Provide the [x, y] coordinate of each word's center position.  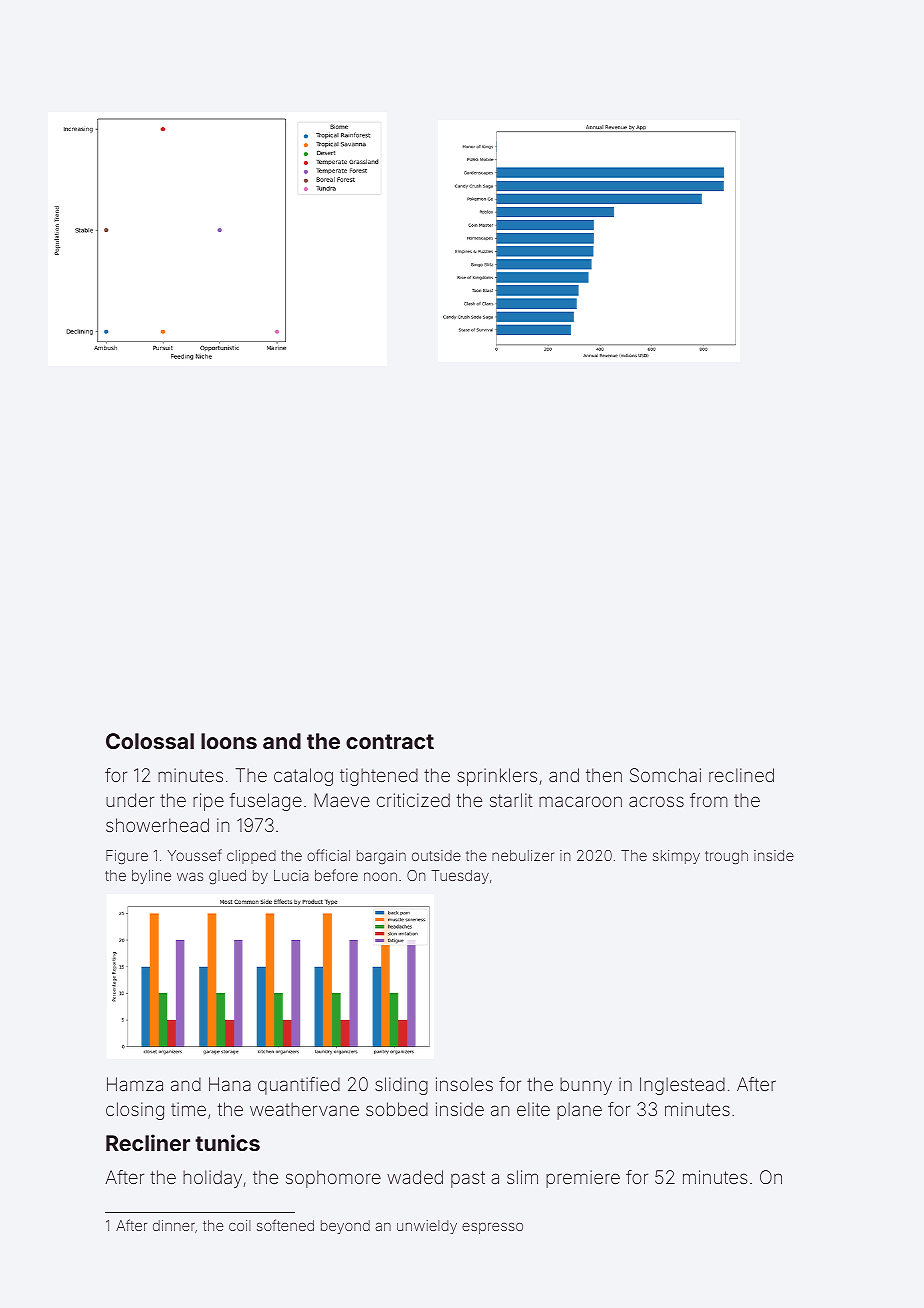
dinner [174, 1225]
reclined [741, 775]
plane [579, 1111]
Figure [127, 857]
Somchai [665, 775]
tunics [227, 1142]
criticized [413, 800]
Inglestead [682, 1086]
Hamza [135, 1084]
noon [380, 876]
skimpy [676, 857]
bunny [586, 1086]
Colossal [150, 741]
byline [151, 877]
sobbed [397, 1109]
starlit [511, 800]
